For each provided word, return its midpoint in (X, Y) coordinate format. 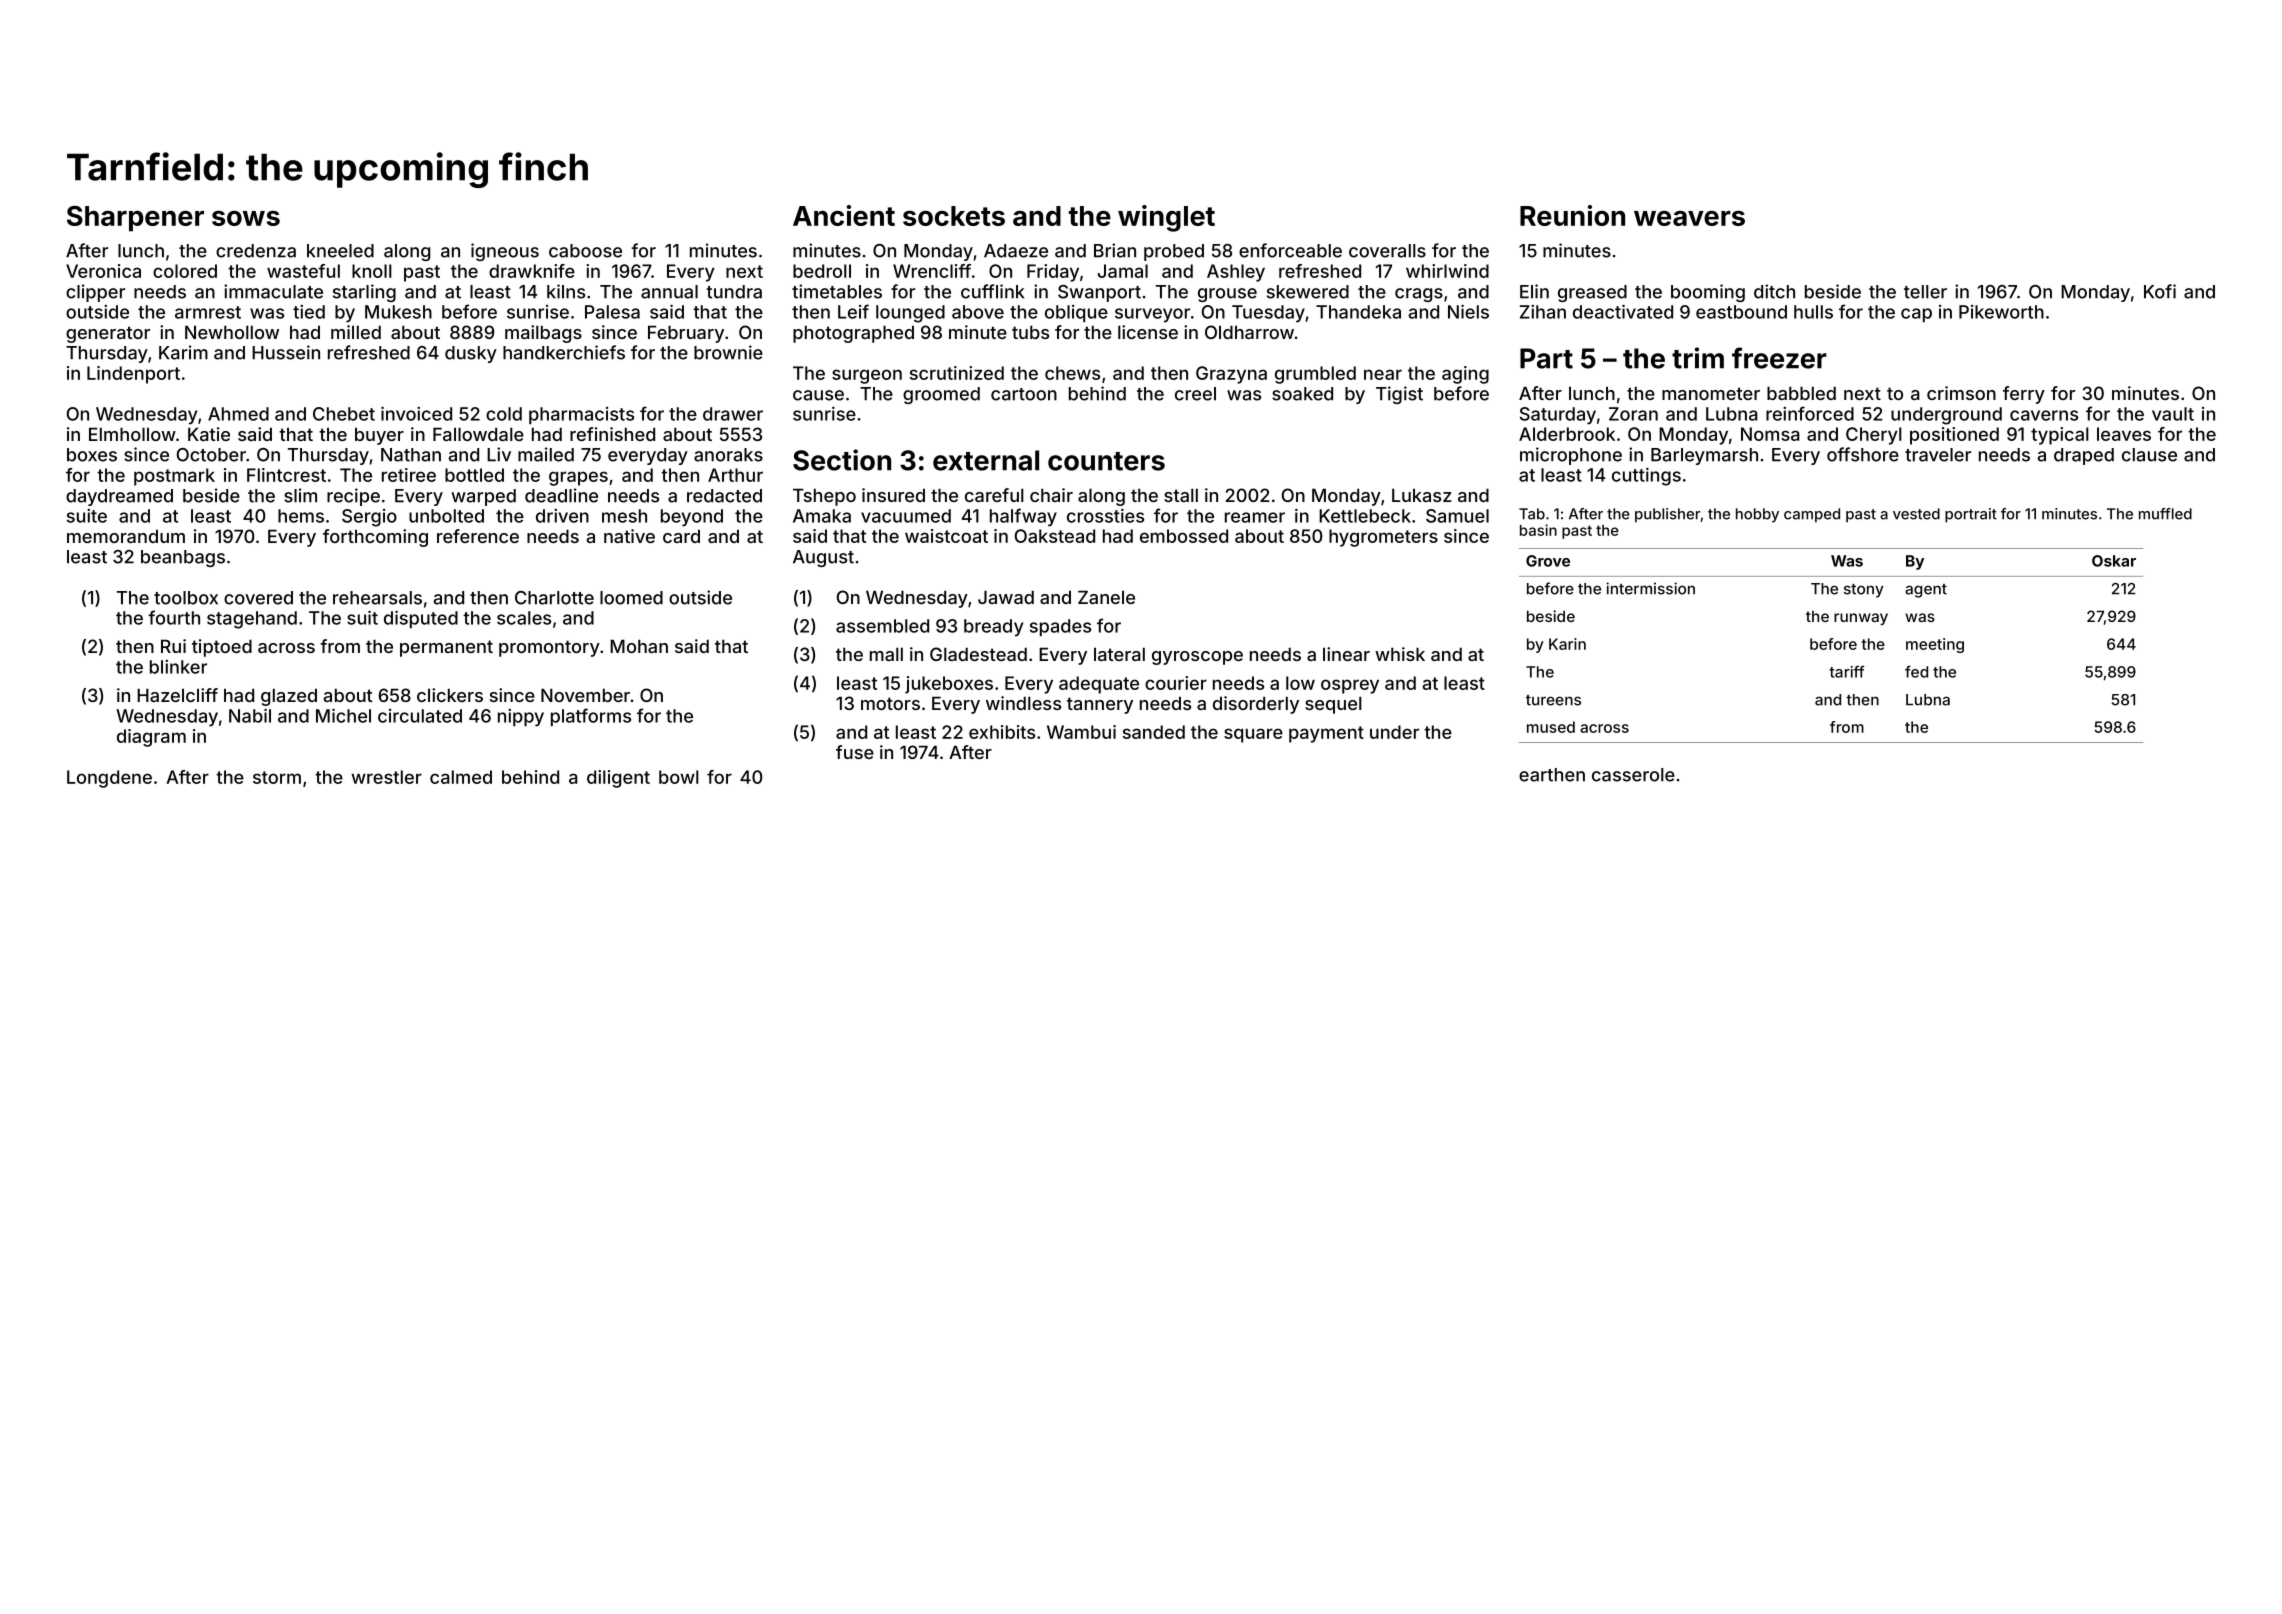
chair (1051, 495)
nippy (521, 718)
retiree (409, 475)
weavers (1689, 218)
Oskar (2114, 561)
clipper (95, 293)
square (1253, 735)
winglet (1166, 218)
